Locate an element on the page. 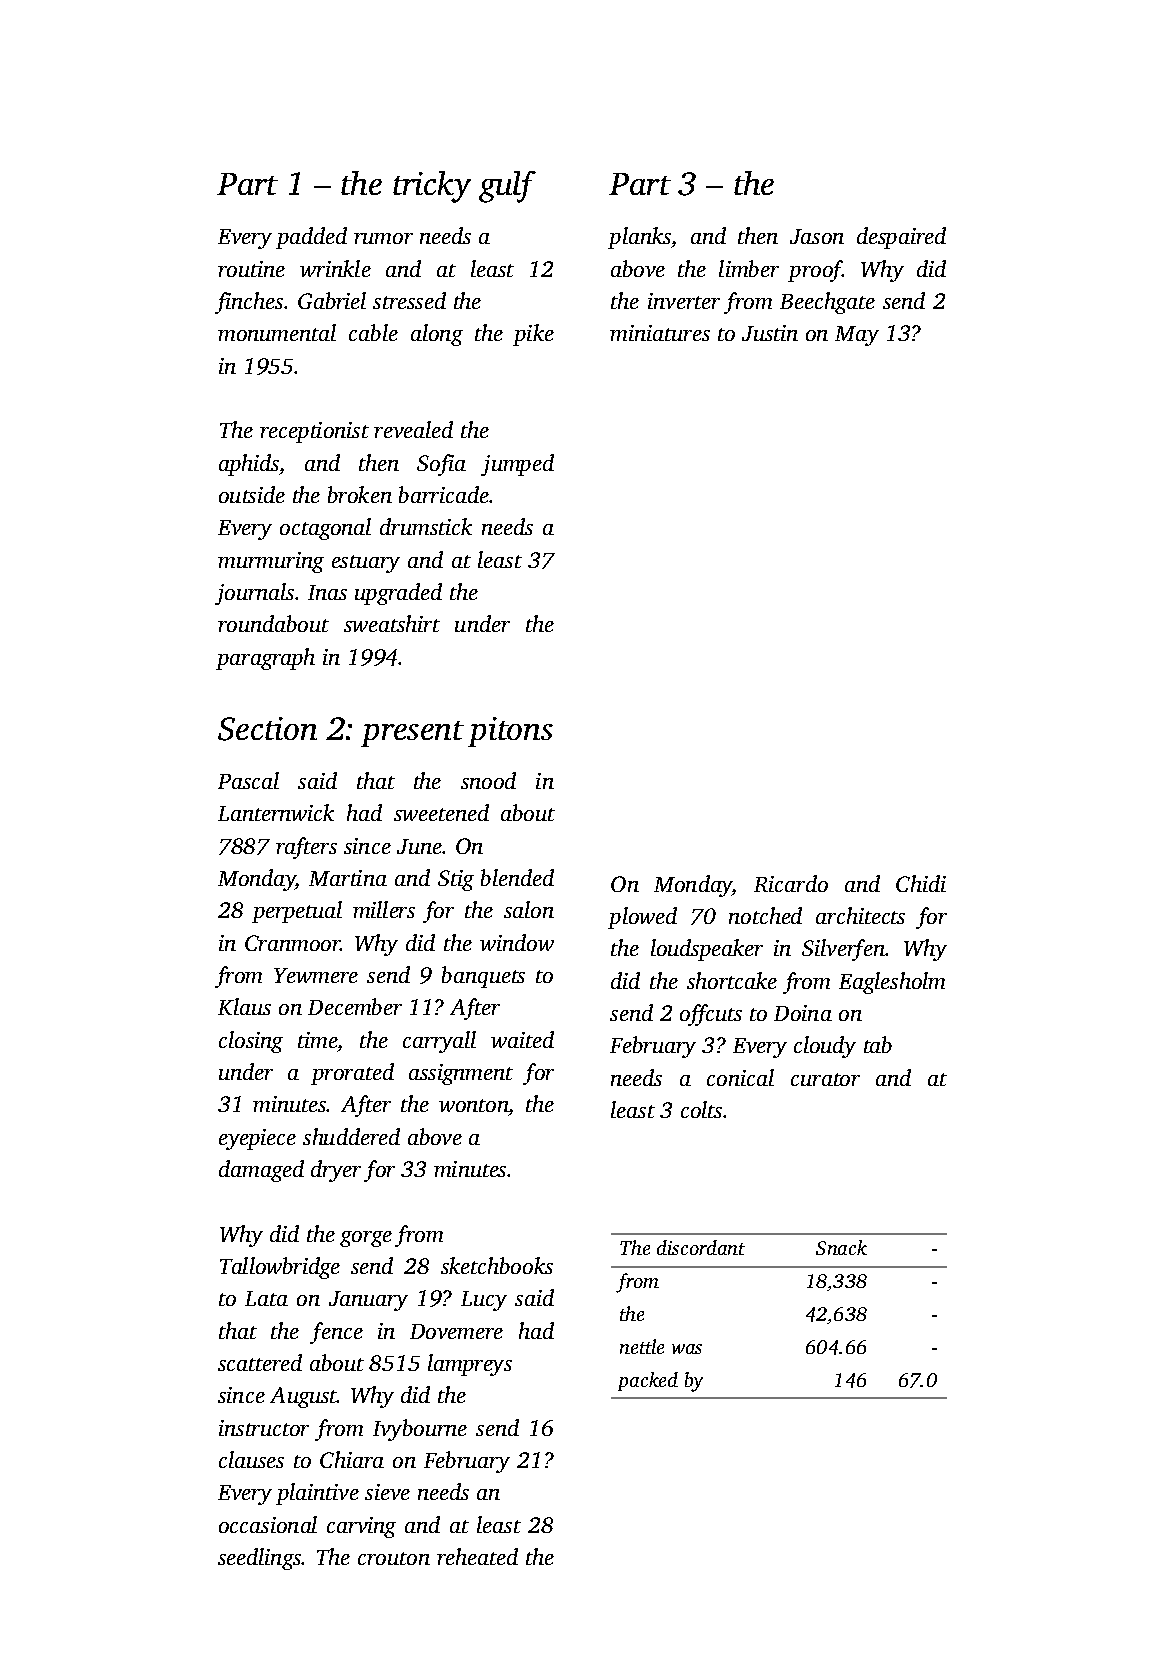 The width and height of the image is (1165, 1654). June is located at coordinates (420, 846).
